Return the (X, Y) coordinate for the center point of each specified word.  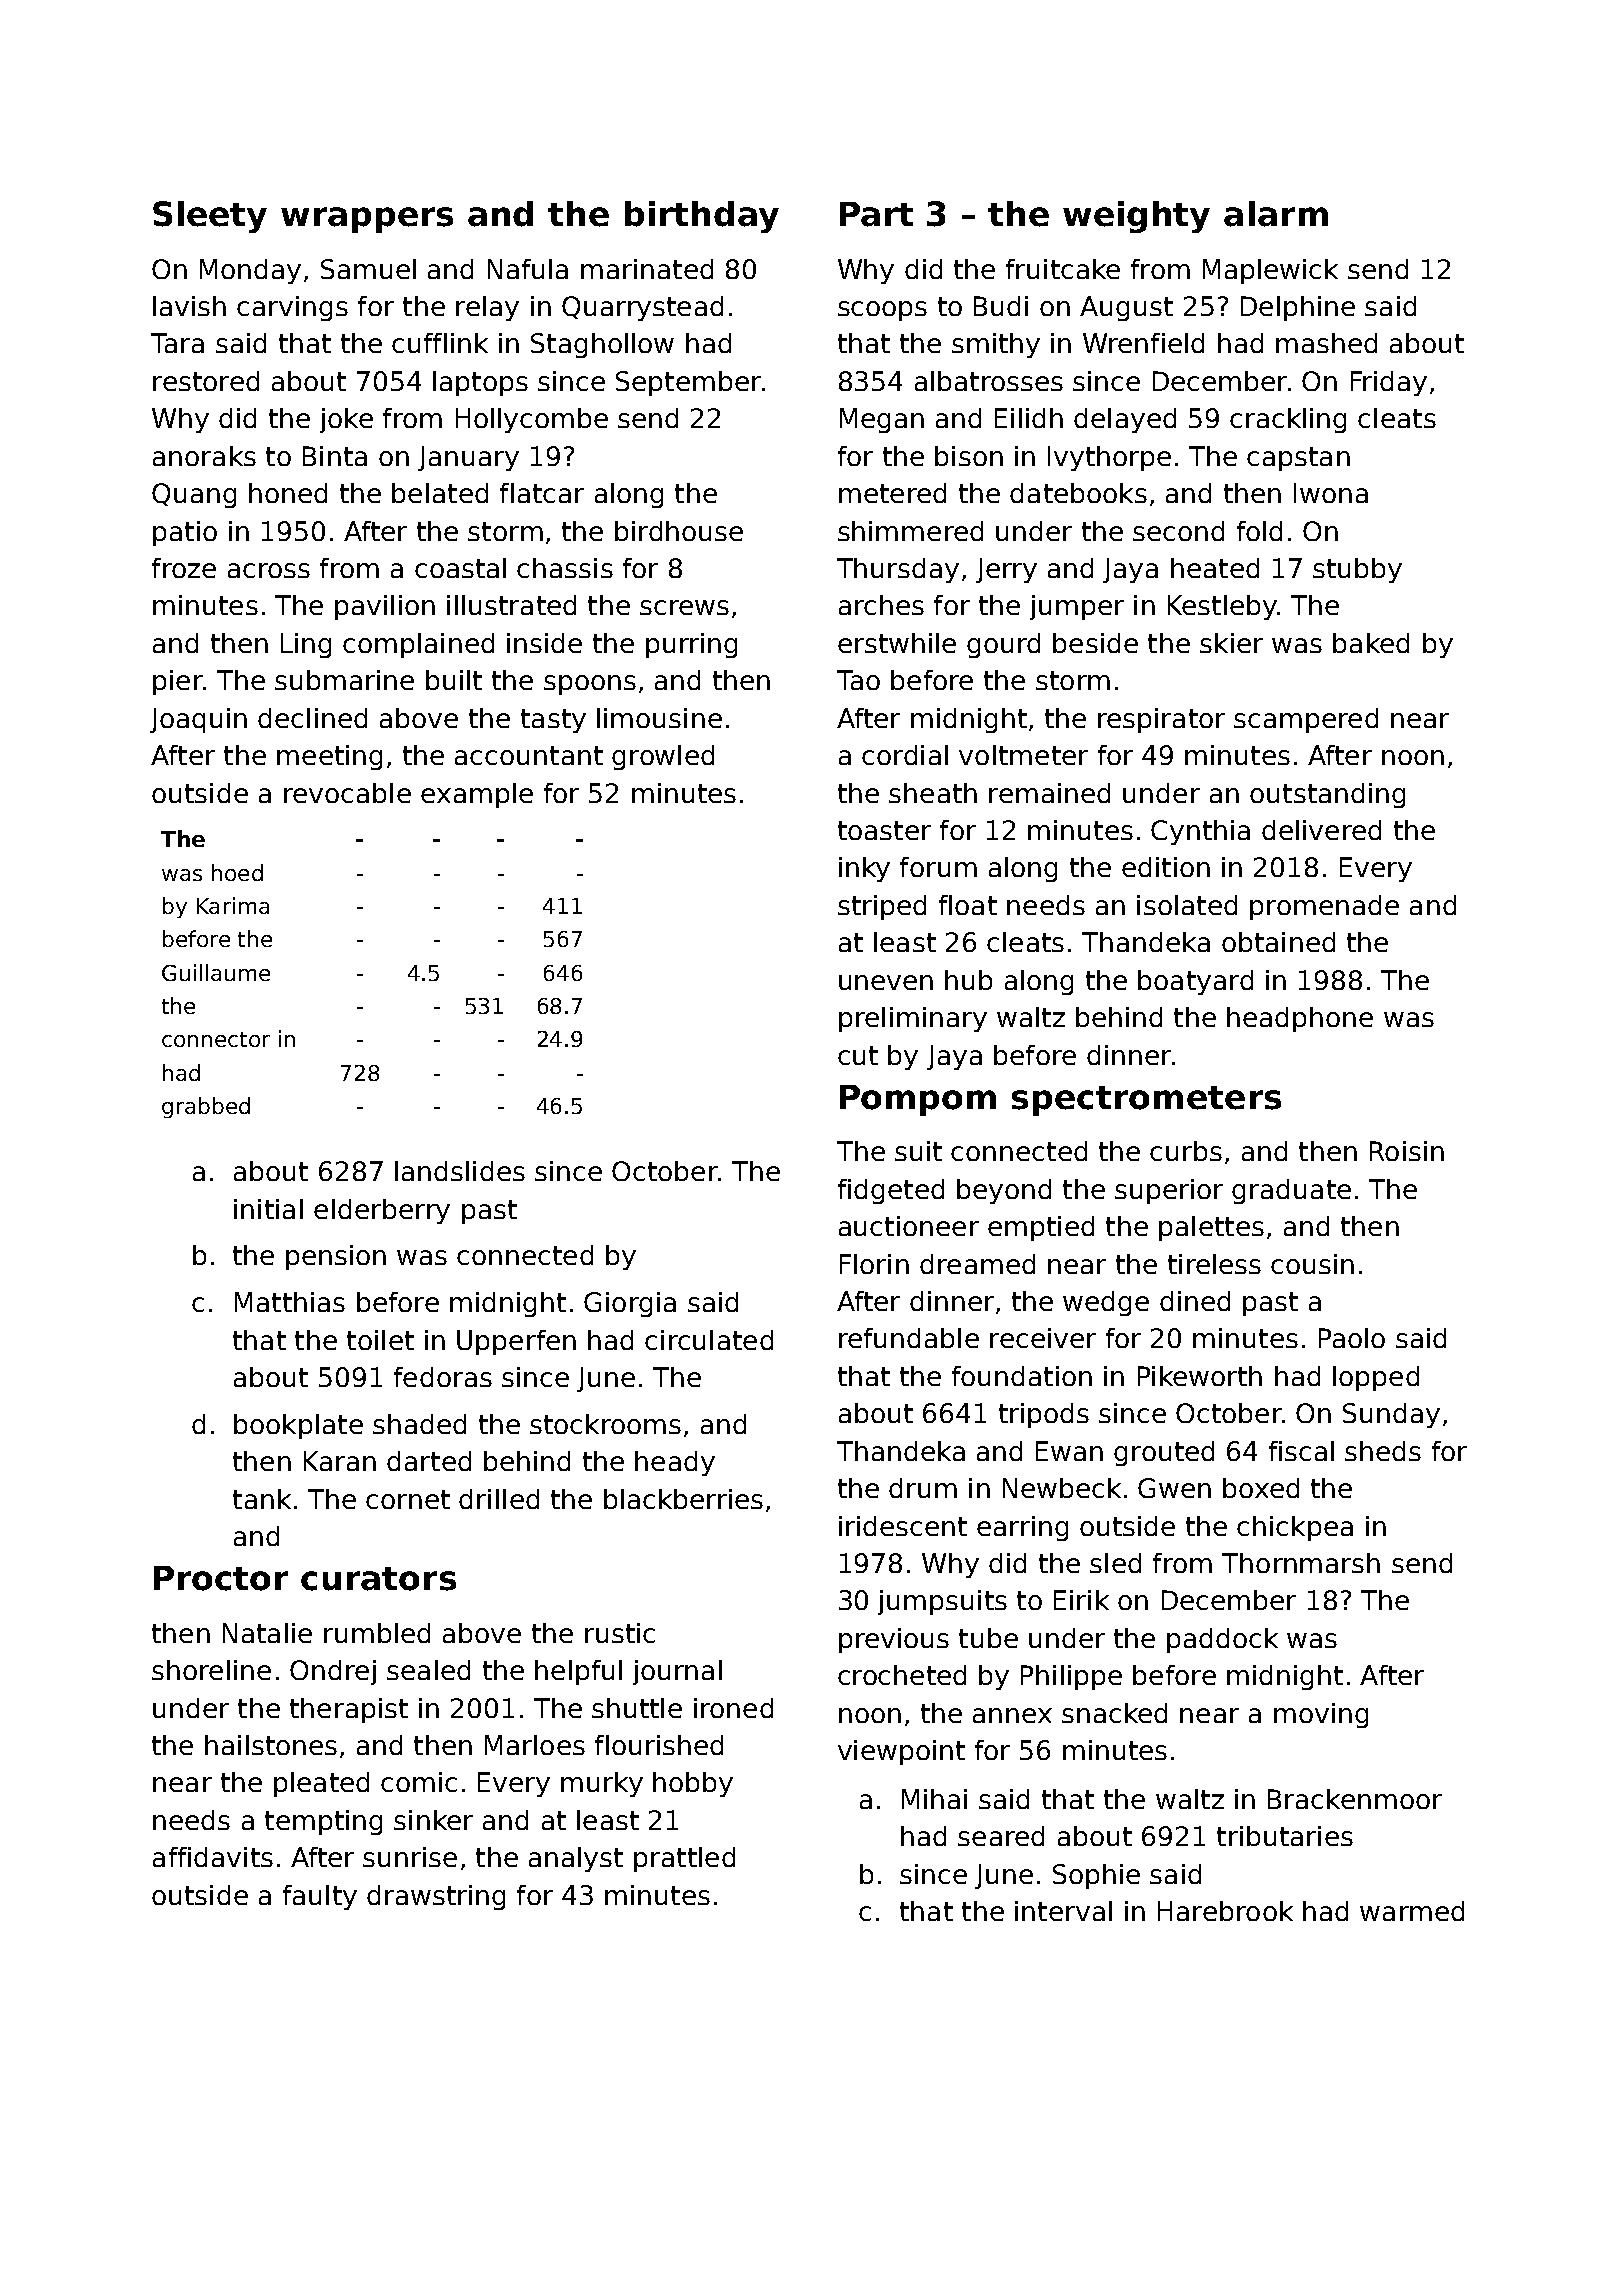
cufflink (440, 343)
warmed (1412, 1911)
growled (663, 757)
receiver (1043, 1338)
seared (1001, 1836)
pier (178, 682)
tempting (323, 1822)
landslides (460, 1171)
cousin (1312, 1264)
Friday (1389, 383)
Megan (882, 420)
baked (1371, 643)
